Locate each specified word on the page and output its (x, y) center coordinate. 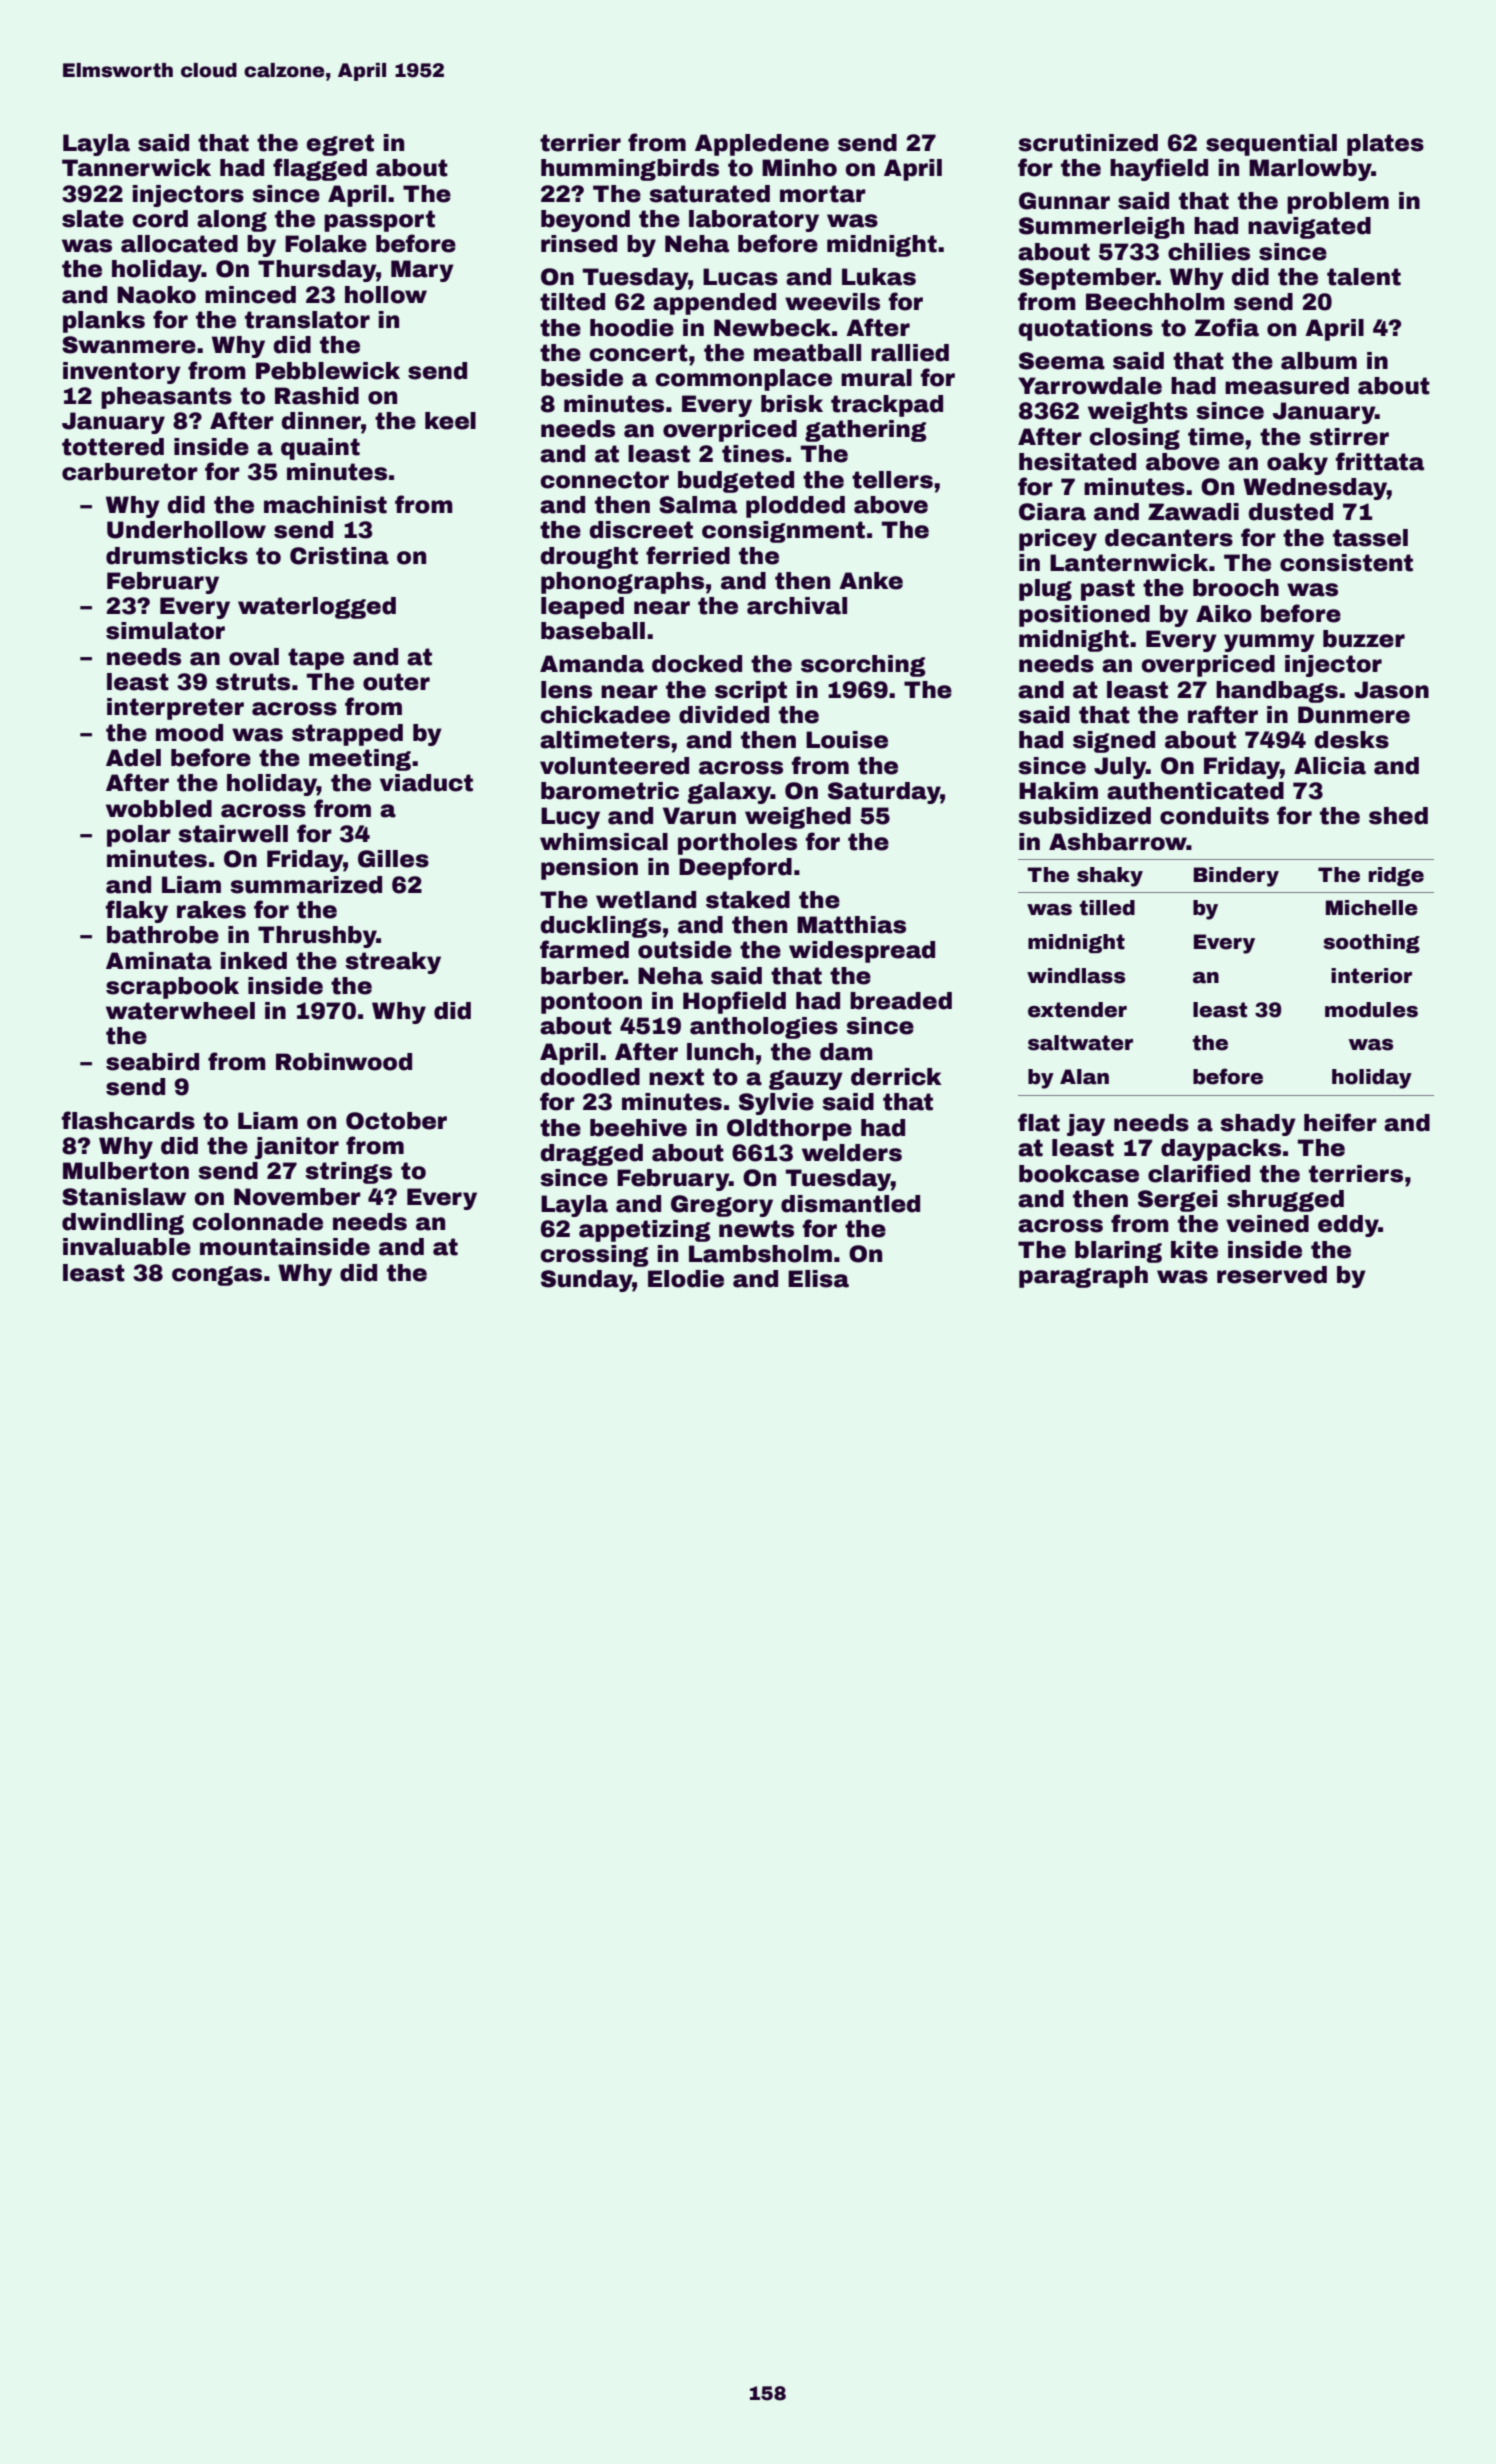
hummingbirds (630, 170)
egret (340, 145)
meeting (360, 760)
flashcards (128, 1120)
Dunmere (1354, 715)
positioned (1084, 616)
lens (566, 690)
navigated (1309, 228)
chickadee (605, 715)
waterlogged (317, 608)
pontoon (591, 1003)
